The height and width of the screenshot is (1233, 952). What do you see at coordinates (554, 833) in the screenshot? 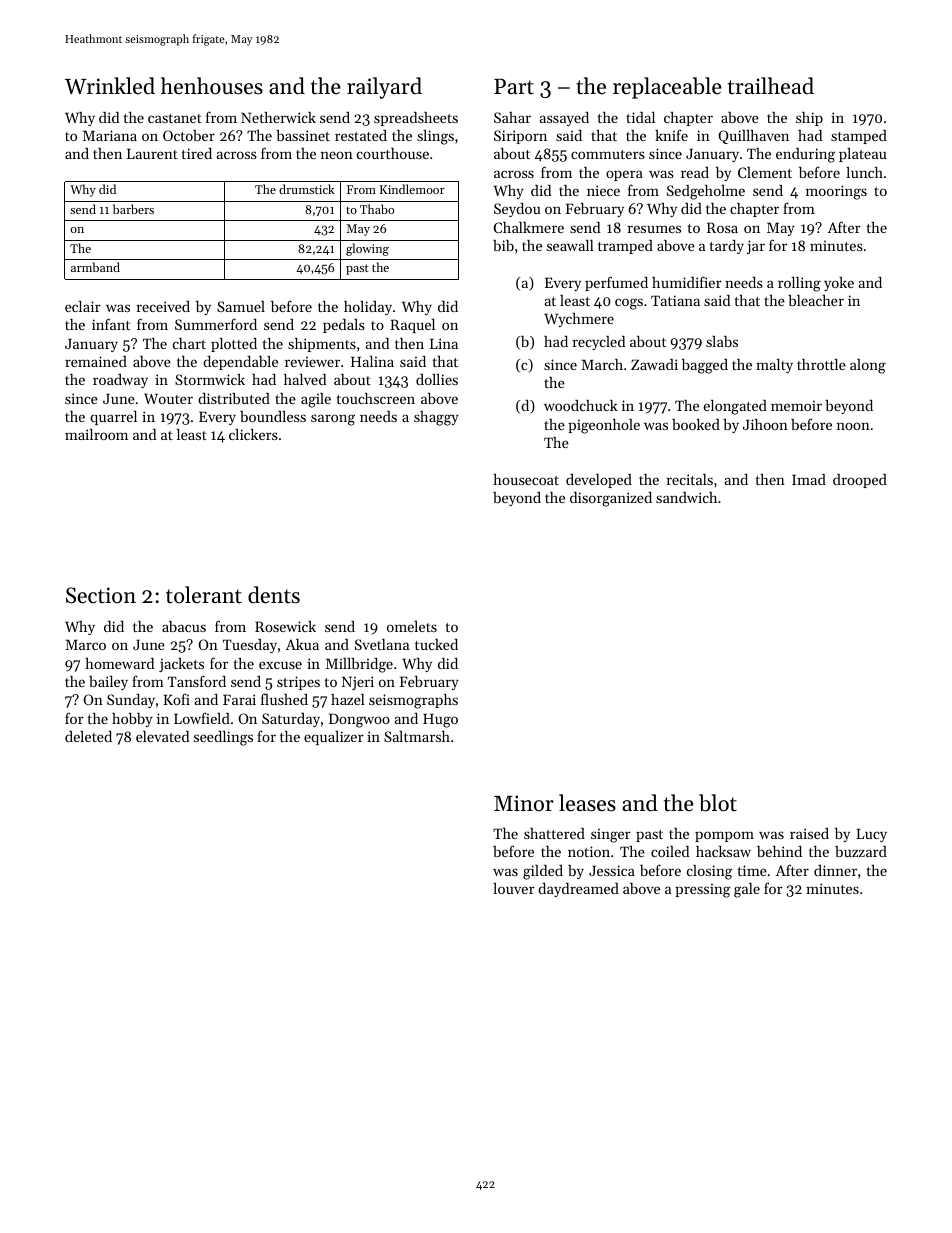
I see `shattered` at bounding box center [554, 833].
